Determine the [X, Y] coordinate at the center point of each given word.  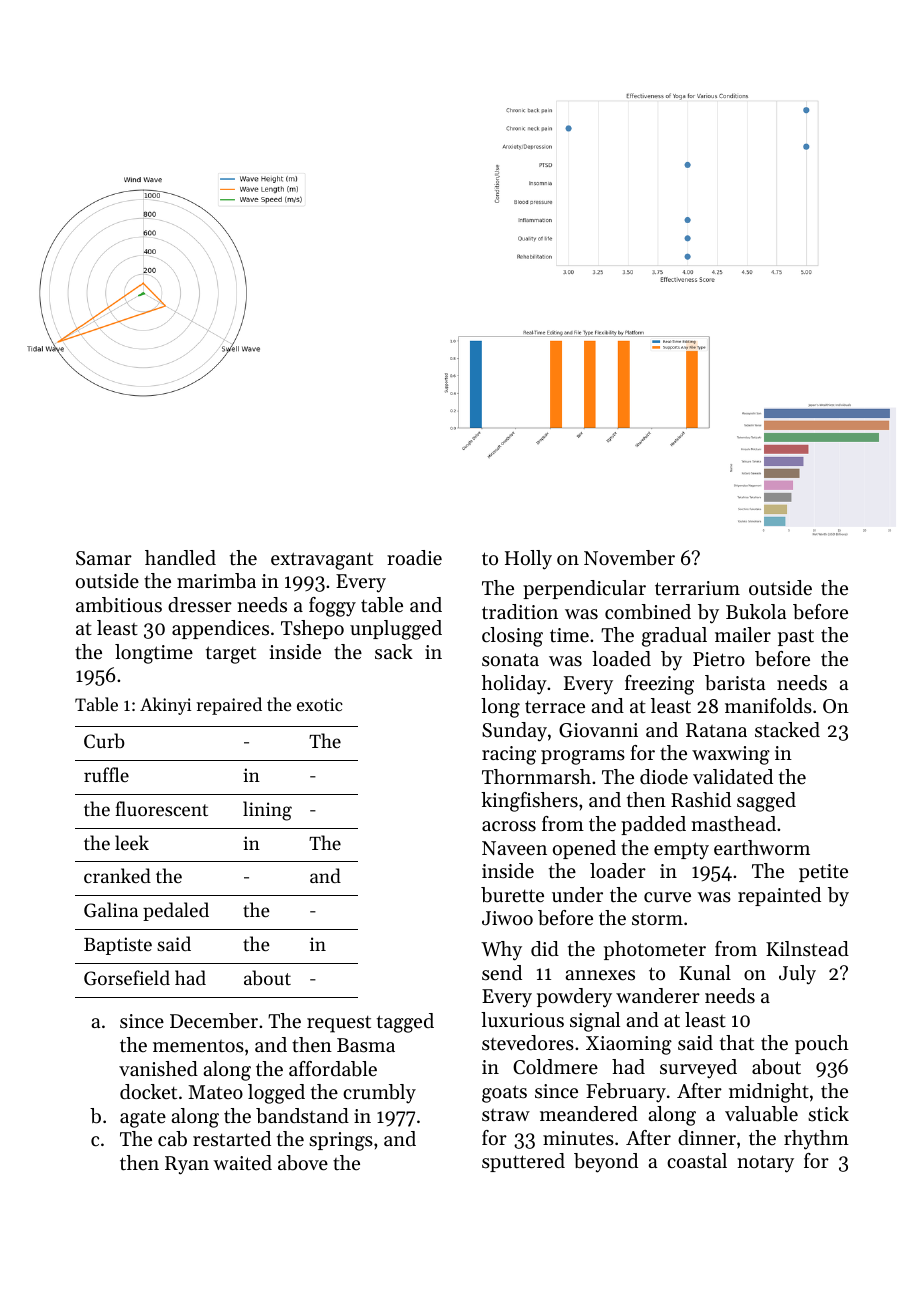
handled [180, 557]
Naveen [514, 848]
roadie [414, 557]
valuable [761, 1114]
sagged [766, 802]
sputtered [523, 1162]
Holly [528, 560]
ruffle [106, 774]
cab [172, 1139]
